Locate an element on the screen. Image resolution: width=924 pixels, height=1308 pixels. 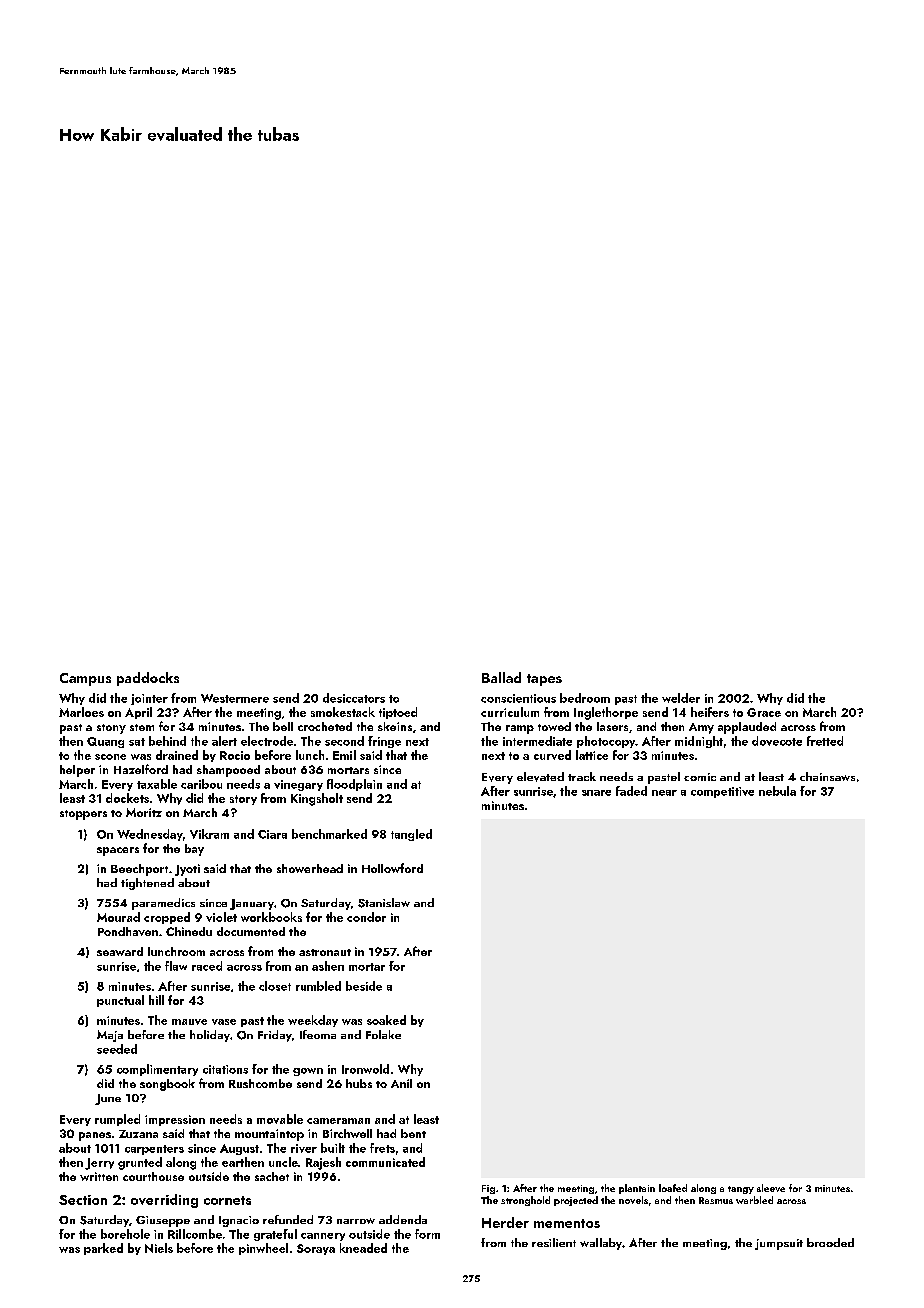
tangled is located at coordinates (411, 835).
